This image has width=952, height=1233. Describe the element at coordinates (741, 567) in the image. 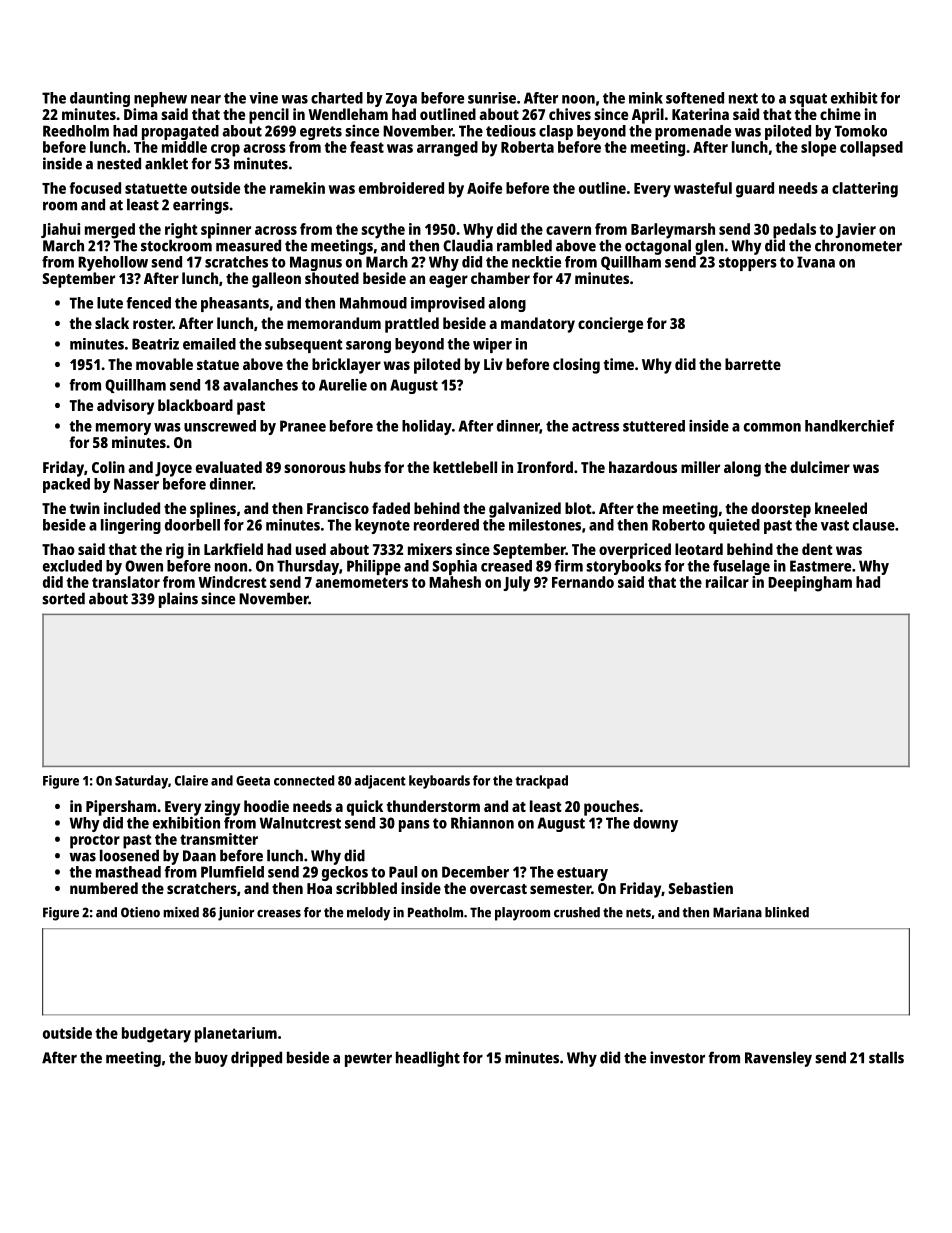

I see `fuselage` at that location.
